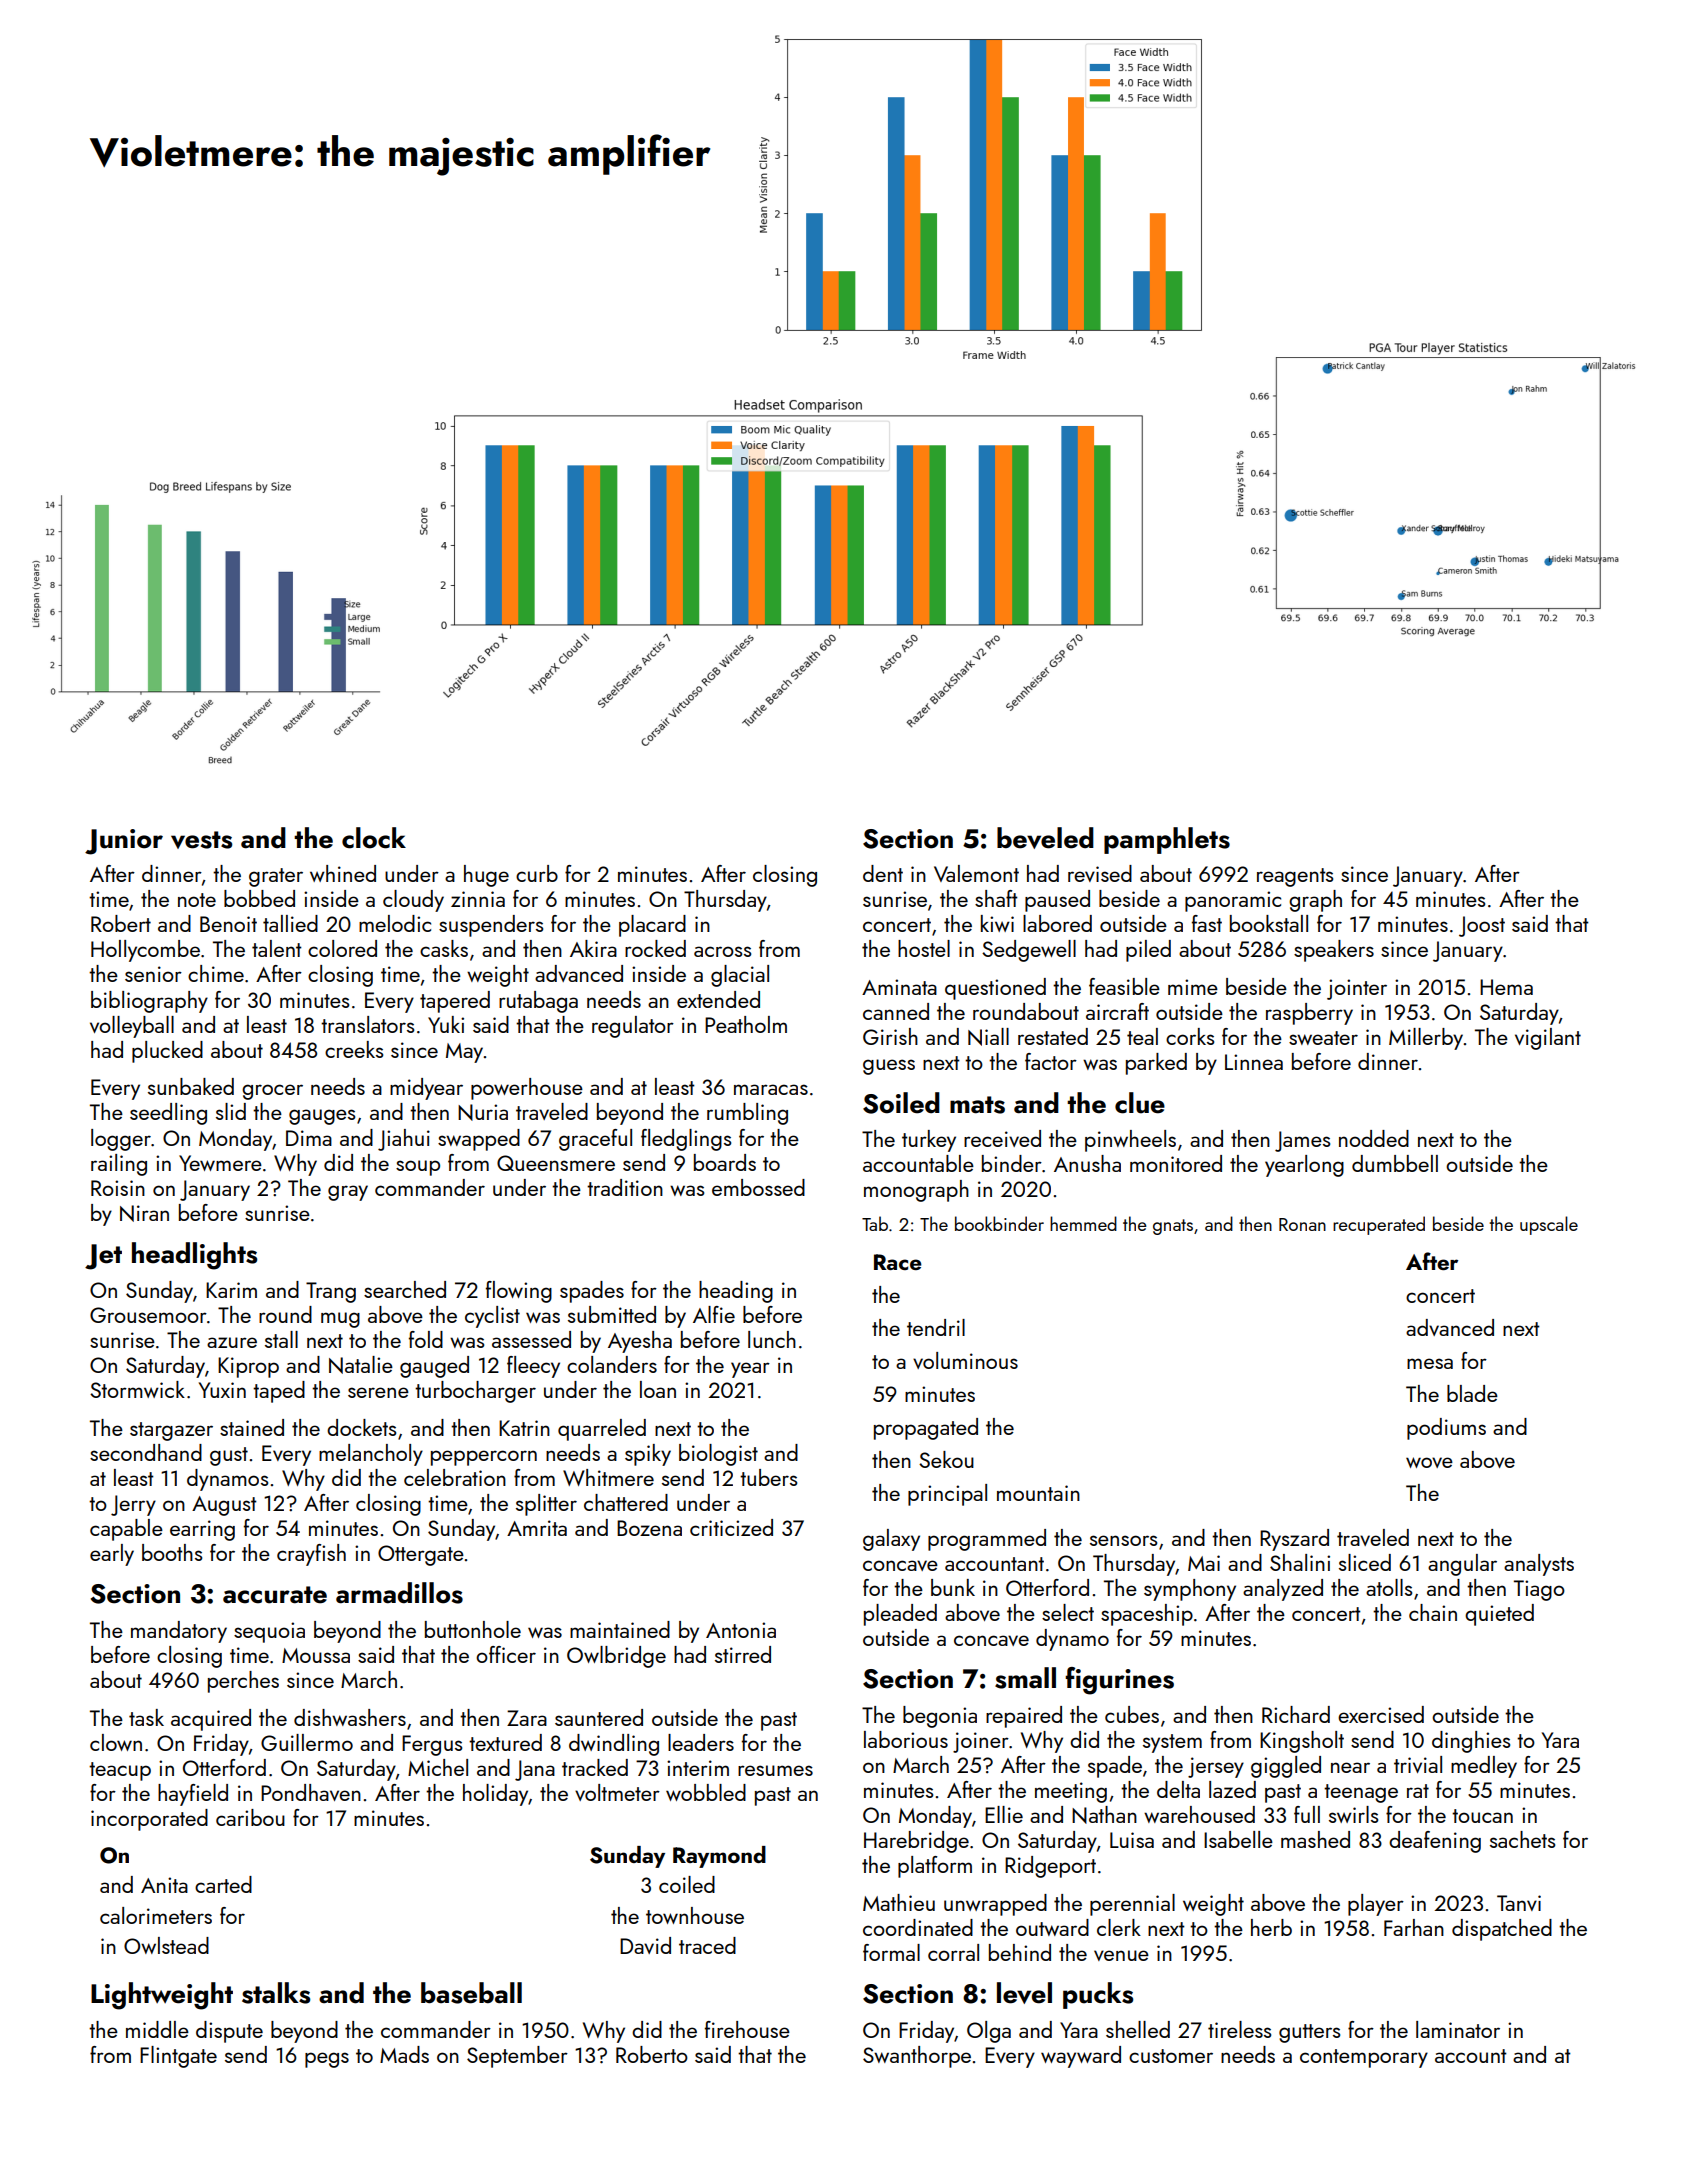 The image size is (1683, 2178). What do you see at coordinates (1294, 1540) in the image?
I see `Ryszard` at bounding box center [1294, 1540].
